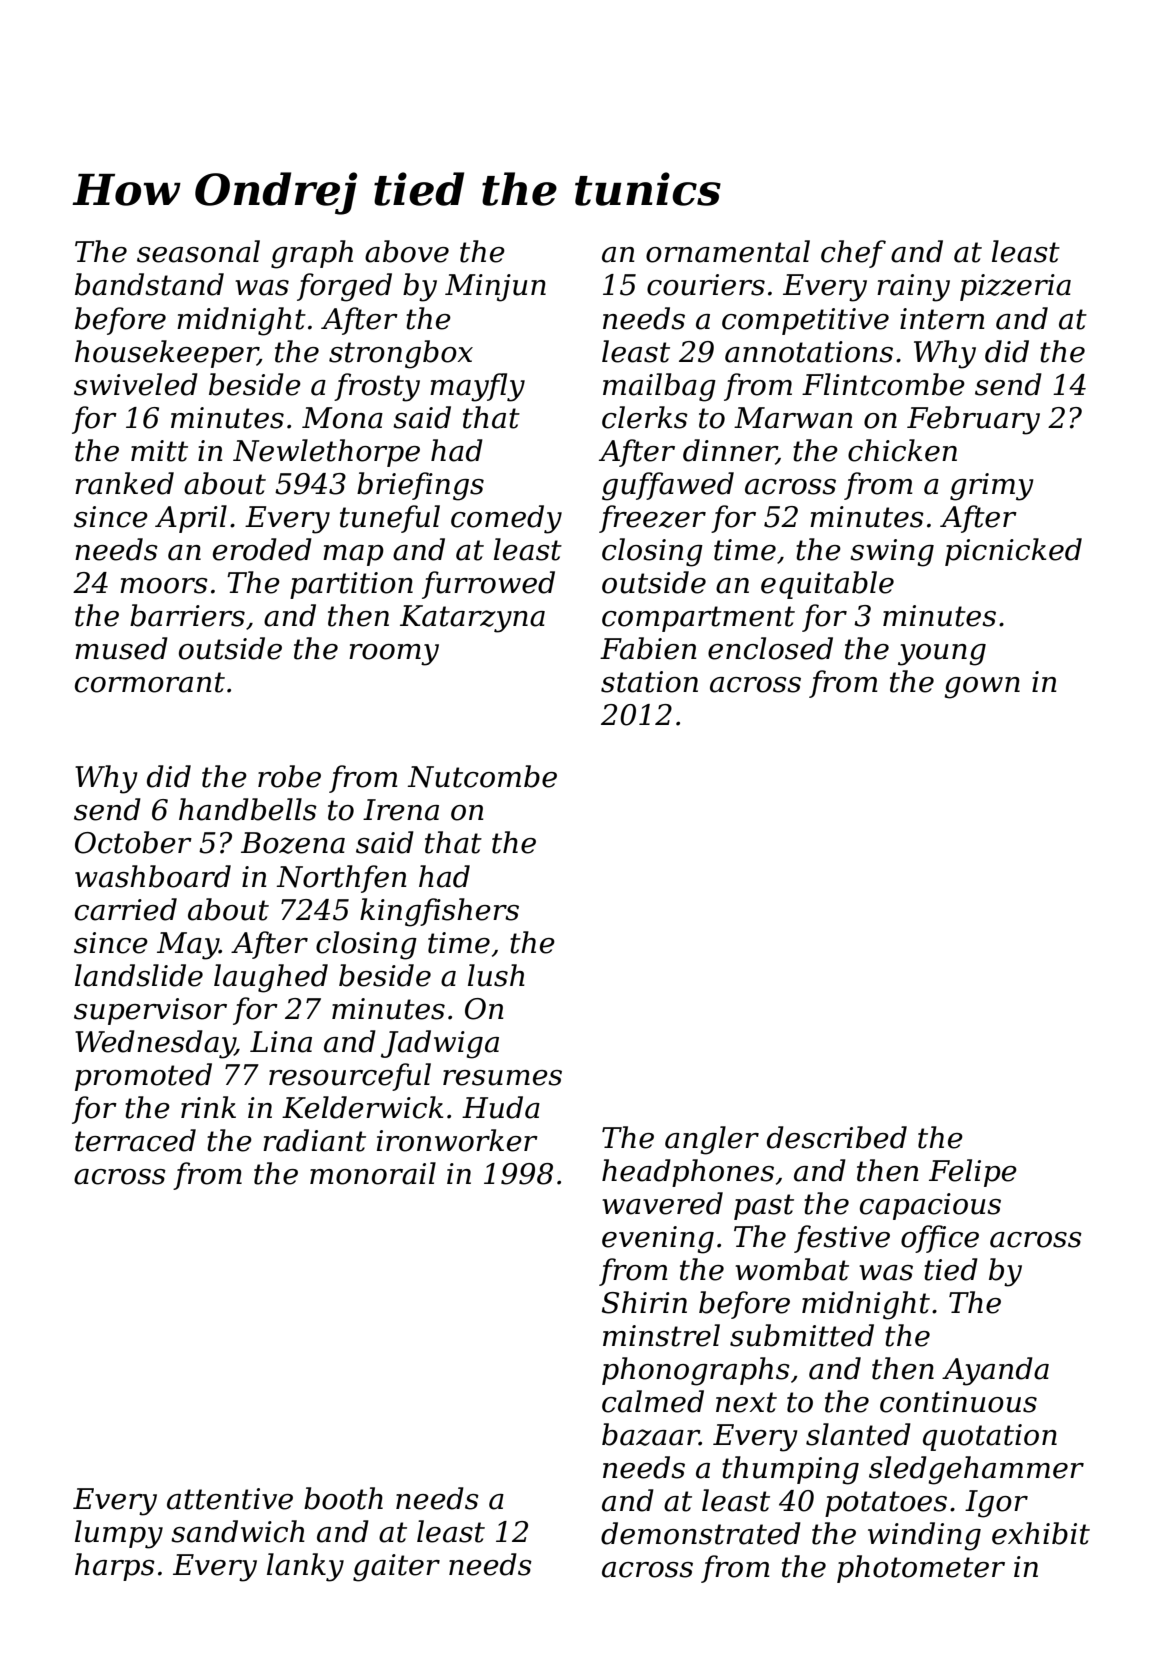  I want to click on lumpy, so click(119, 1534).
